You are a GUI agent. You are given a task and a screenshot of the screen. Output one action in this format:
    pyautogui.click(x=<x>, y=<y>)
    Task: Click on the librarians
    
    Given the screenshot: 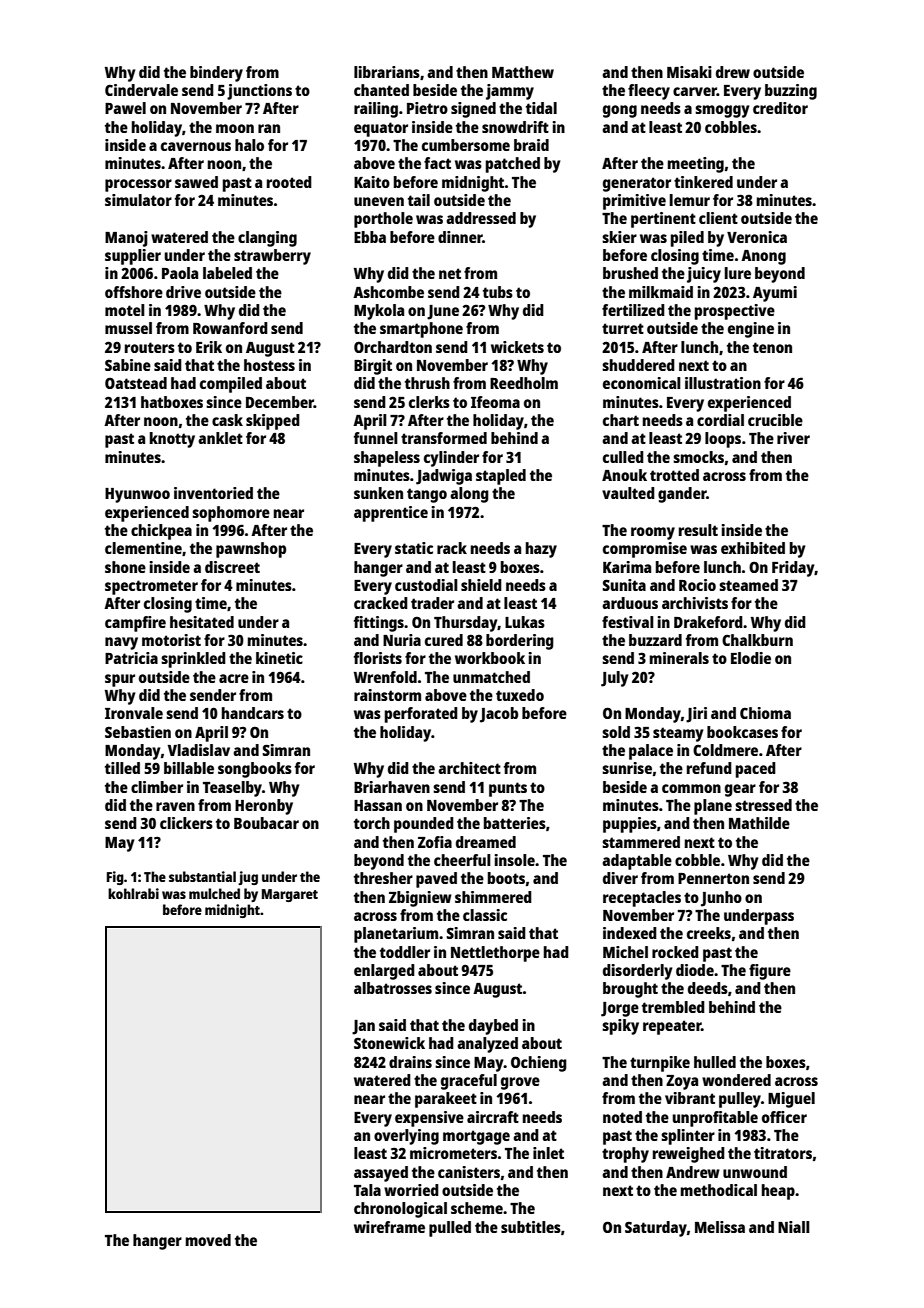 What is the action you would take?
    pyautogui.click(x=387, y=72)
